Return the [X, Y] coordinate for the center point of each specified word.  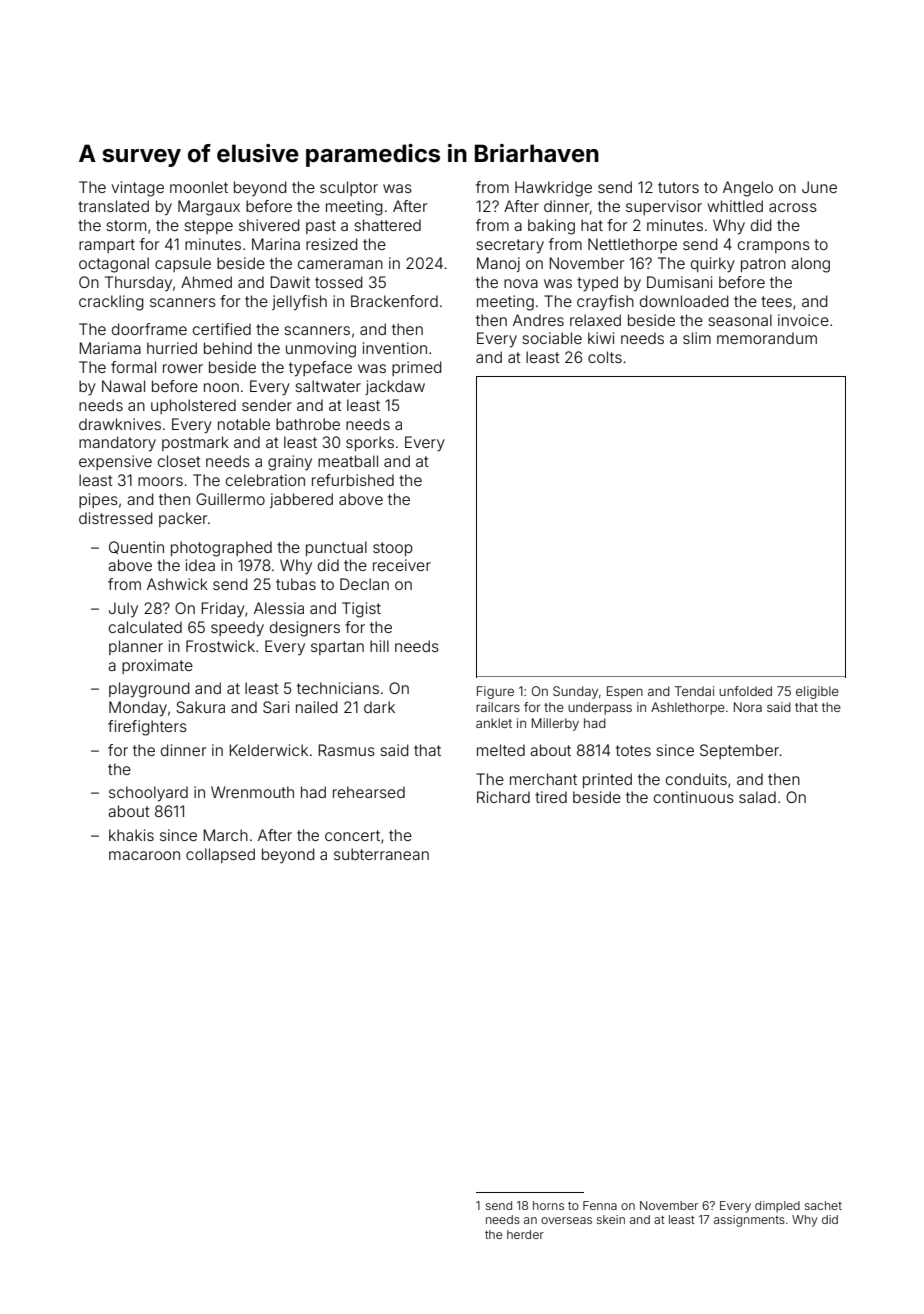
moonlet [199, 187]
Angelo [748, 189]
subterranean [381, 854]
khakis [131, 835]
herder [525, 1234]
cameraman [340, 264]
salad [757, 797]
